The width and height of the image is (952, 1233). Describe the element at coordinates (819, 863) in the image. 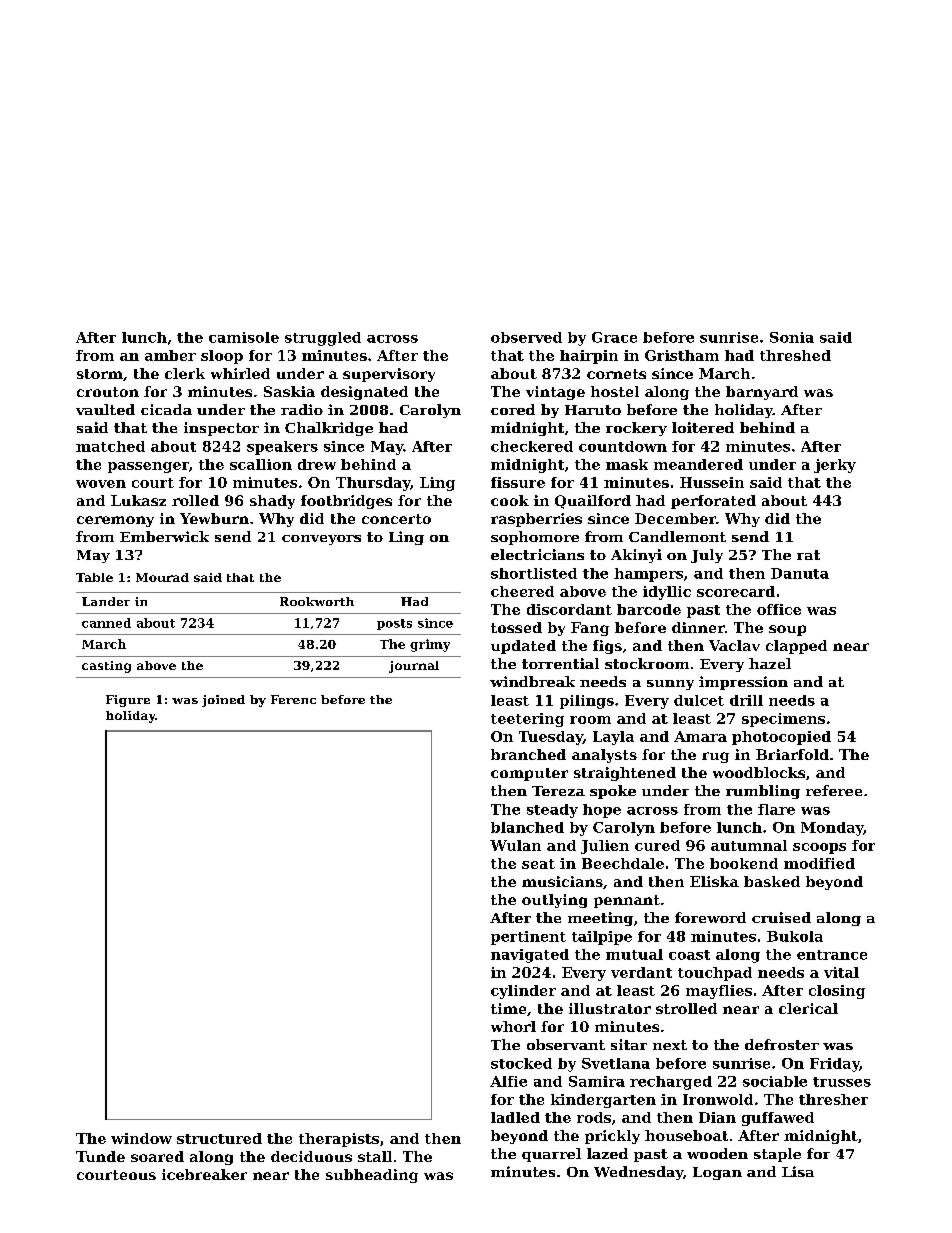

I see `modified` at that location.
